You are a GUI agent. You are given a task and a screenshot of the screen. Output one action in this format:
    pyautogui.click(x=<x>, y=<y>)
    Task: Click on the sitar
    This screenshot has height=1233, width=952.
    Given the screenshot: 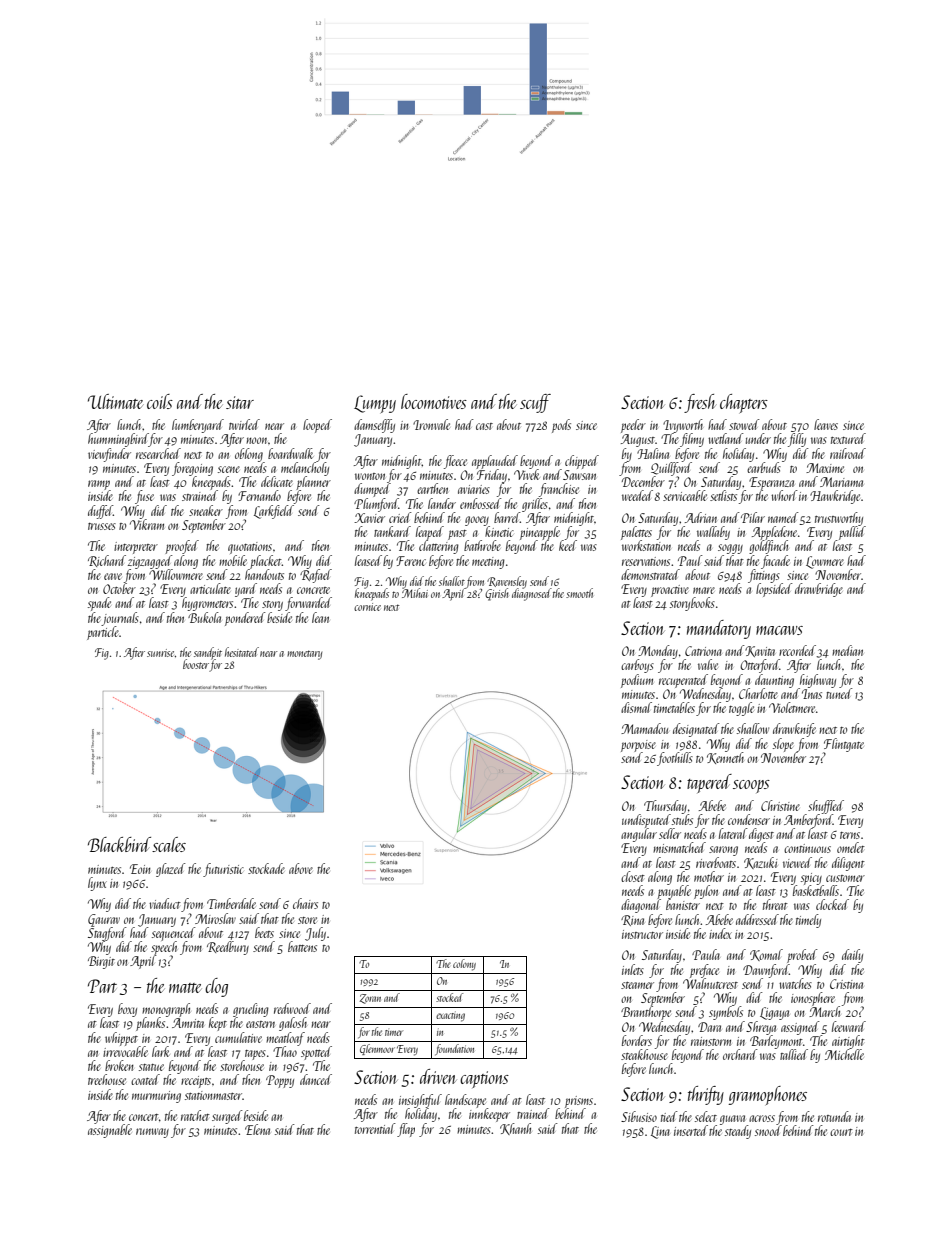 What is the action you would take?
    pyautogui.click(x=240, y=402)
